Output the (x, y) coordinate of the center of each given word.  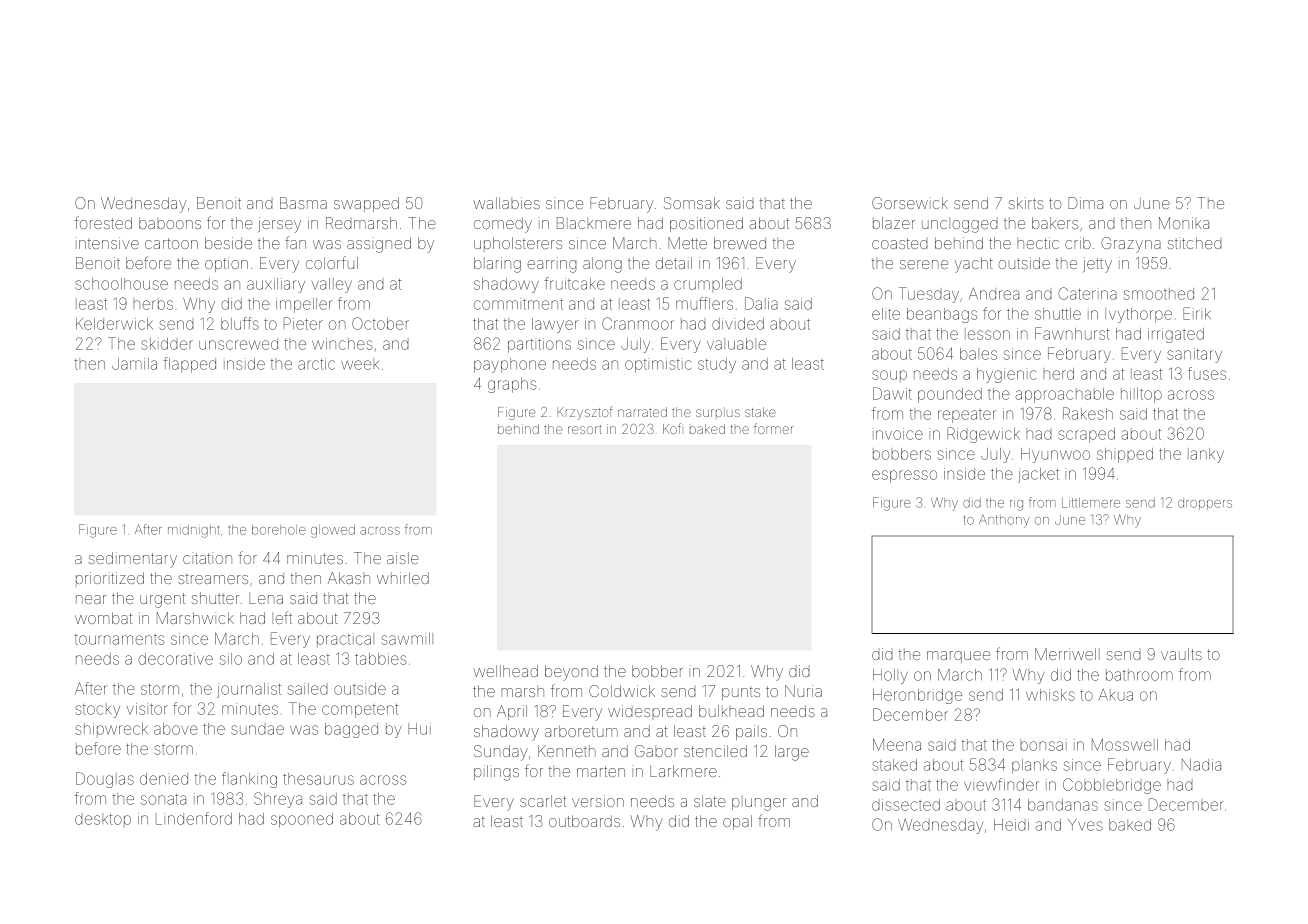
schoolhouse (122, 284)
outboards (584, 821)
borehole (279, 530)
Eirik (1197, 313)
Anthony (1004, 521)
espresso (904, 476)
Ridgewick (983, 435)
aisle (403, 558)
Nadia (1201, 765)
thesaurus (318, 779)
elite (886, 314)
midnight (194, 531)
